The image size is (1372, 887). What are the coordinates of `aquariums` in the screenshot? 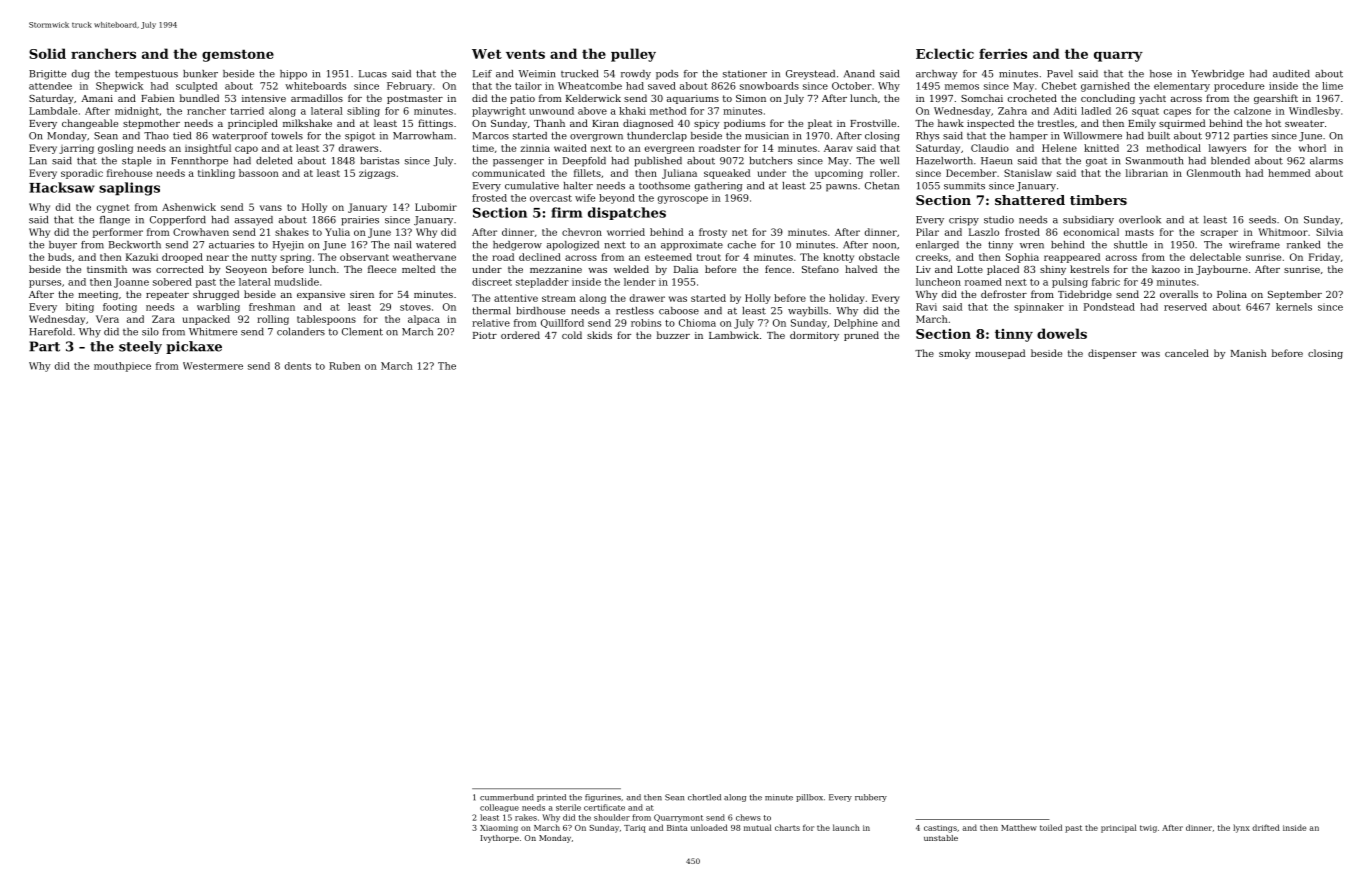 It's located at (693, 99).
